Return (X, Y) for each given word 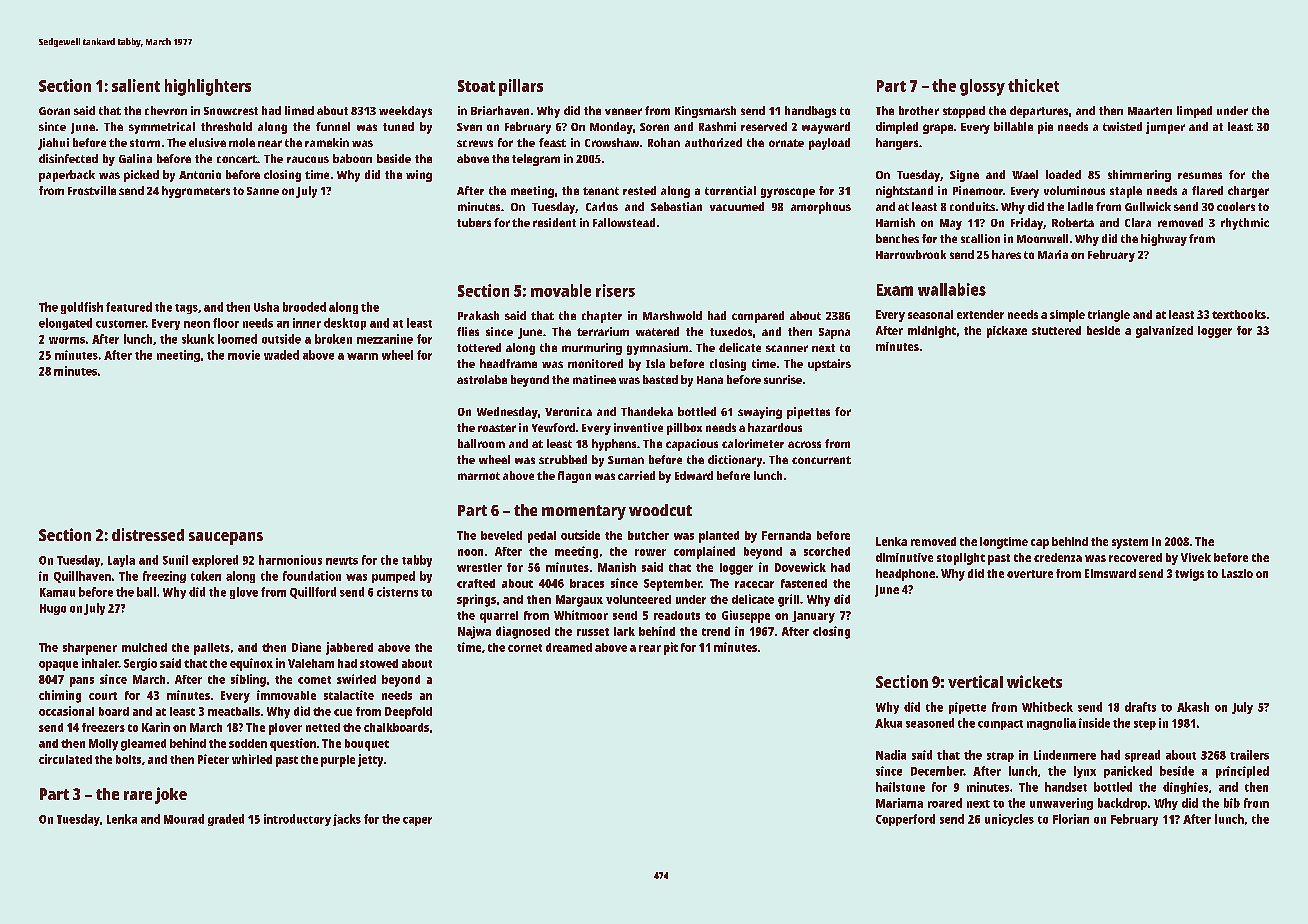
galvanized (1164, 332)
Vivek (1196, 557)
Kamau (57, 592)
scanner (787, 348)
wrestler (479, 567)
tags (186, 309)
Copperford (905, 820)
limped (1194, 112)
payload (829, 144)
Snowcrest (231, 111)
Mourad (184, 819)
